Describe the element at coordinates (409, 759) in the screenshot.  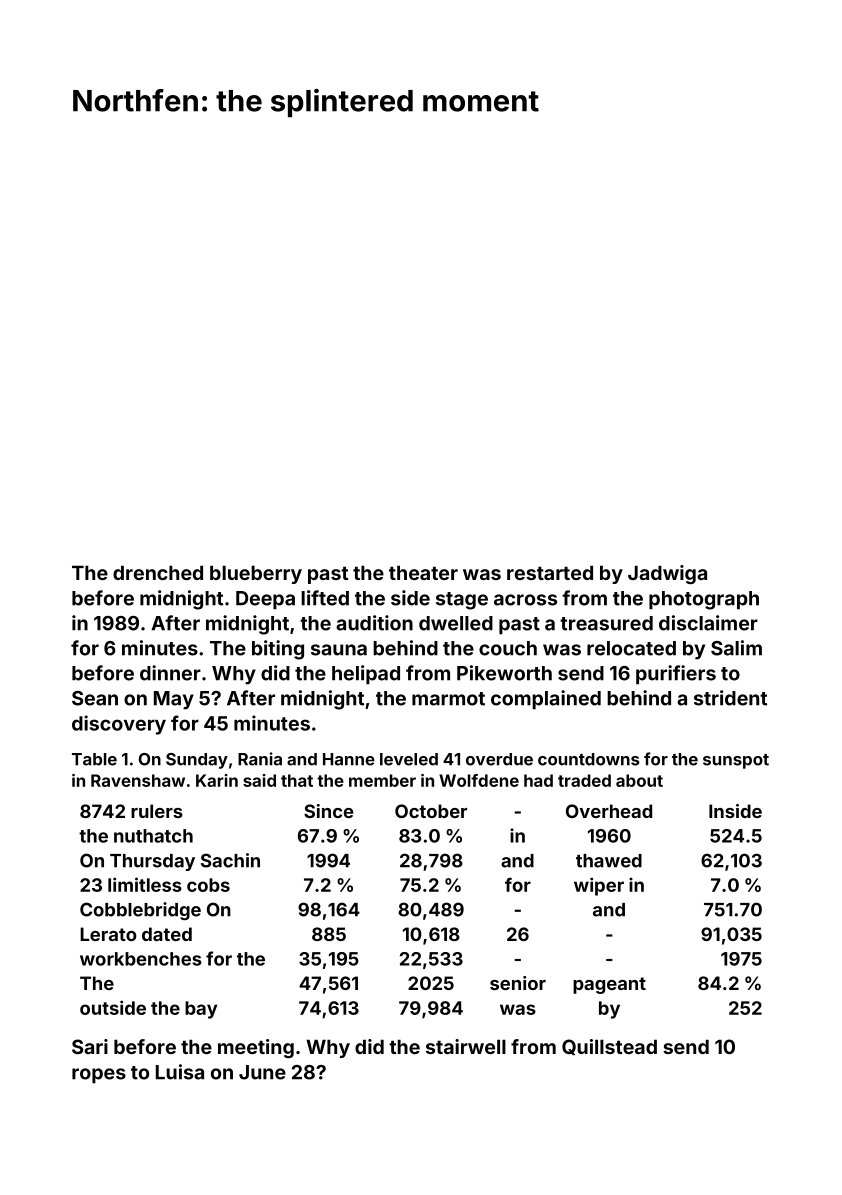
I see `leveled` at that location.
